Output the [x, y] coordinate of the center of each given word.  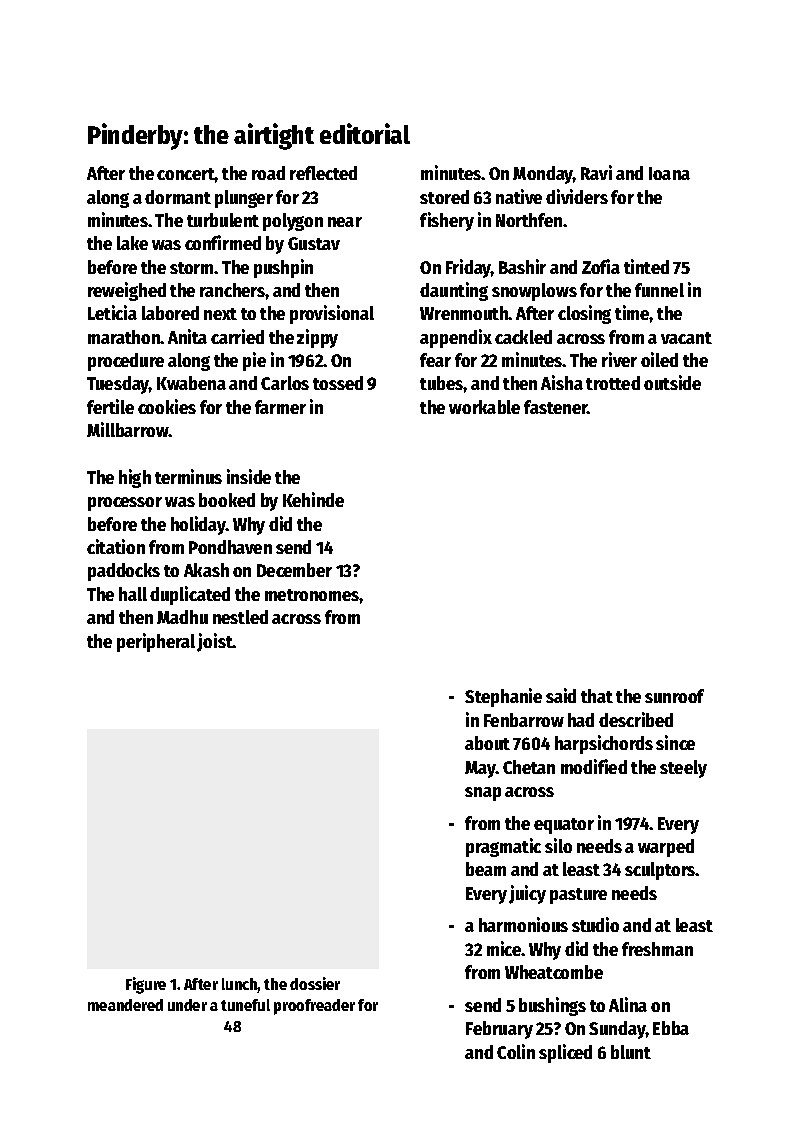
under [187, 1005]
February [499, 1030]
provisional [332, 314]
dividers [577, 196]
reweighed [127, 291]
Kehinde [313, 499]
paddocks [124, 572]
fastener [556, 407]
